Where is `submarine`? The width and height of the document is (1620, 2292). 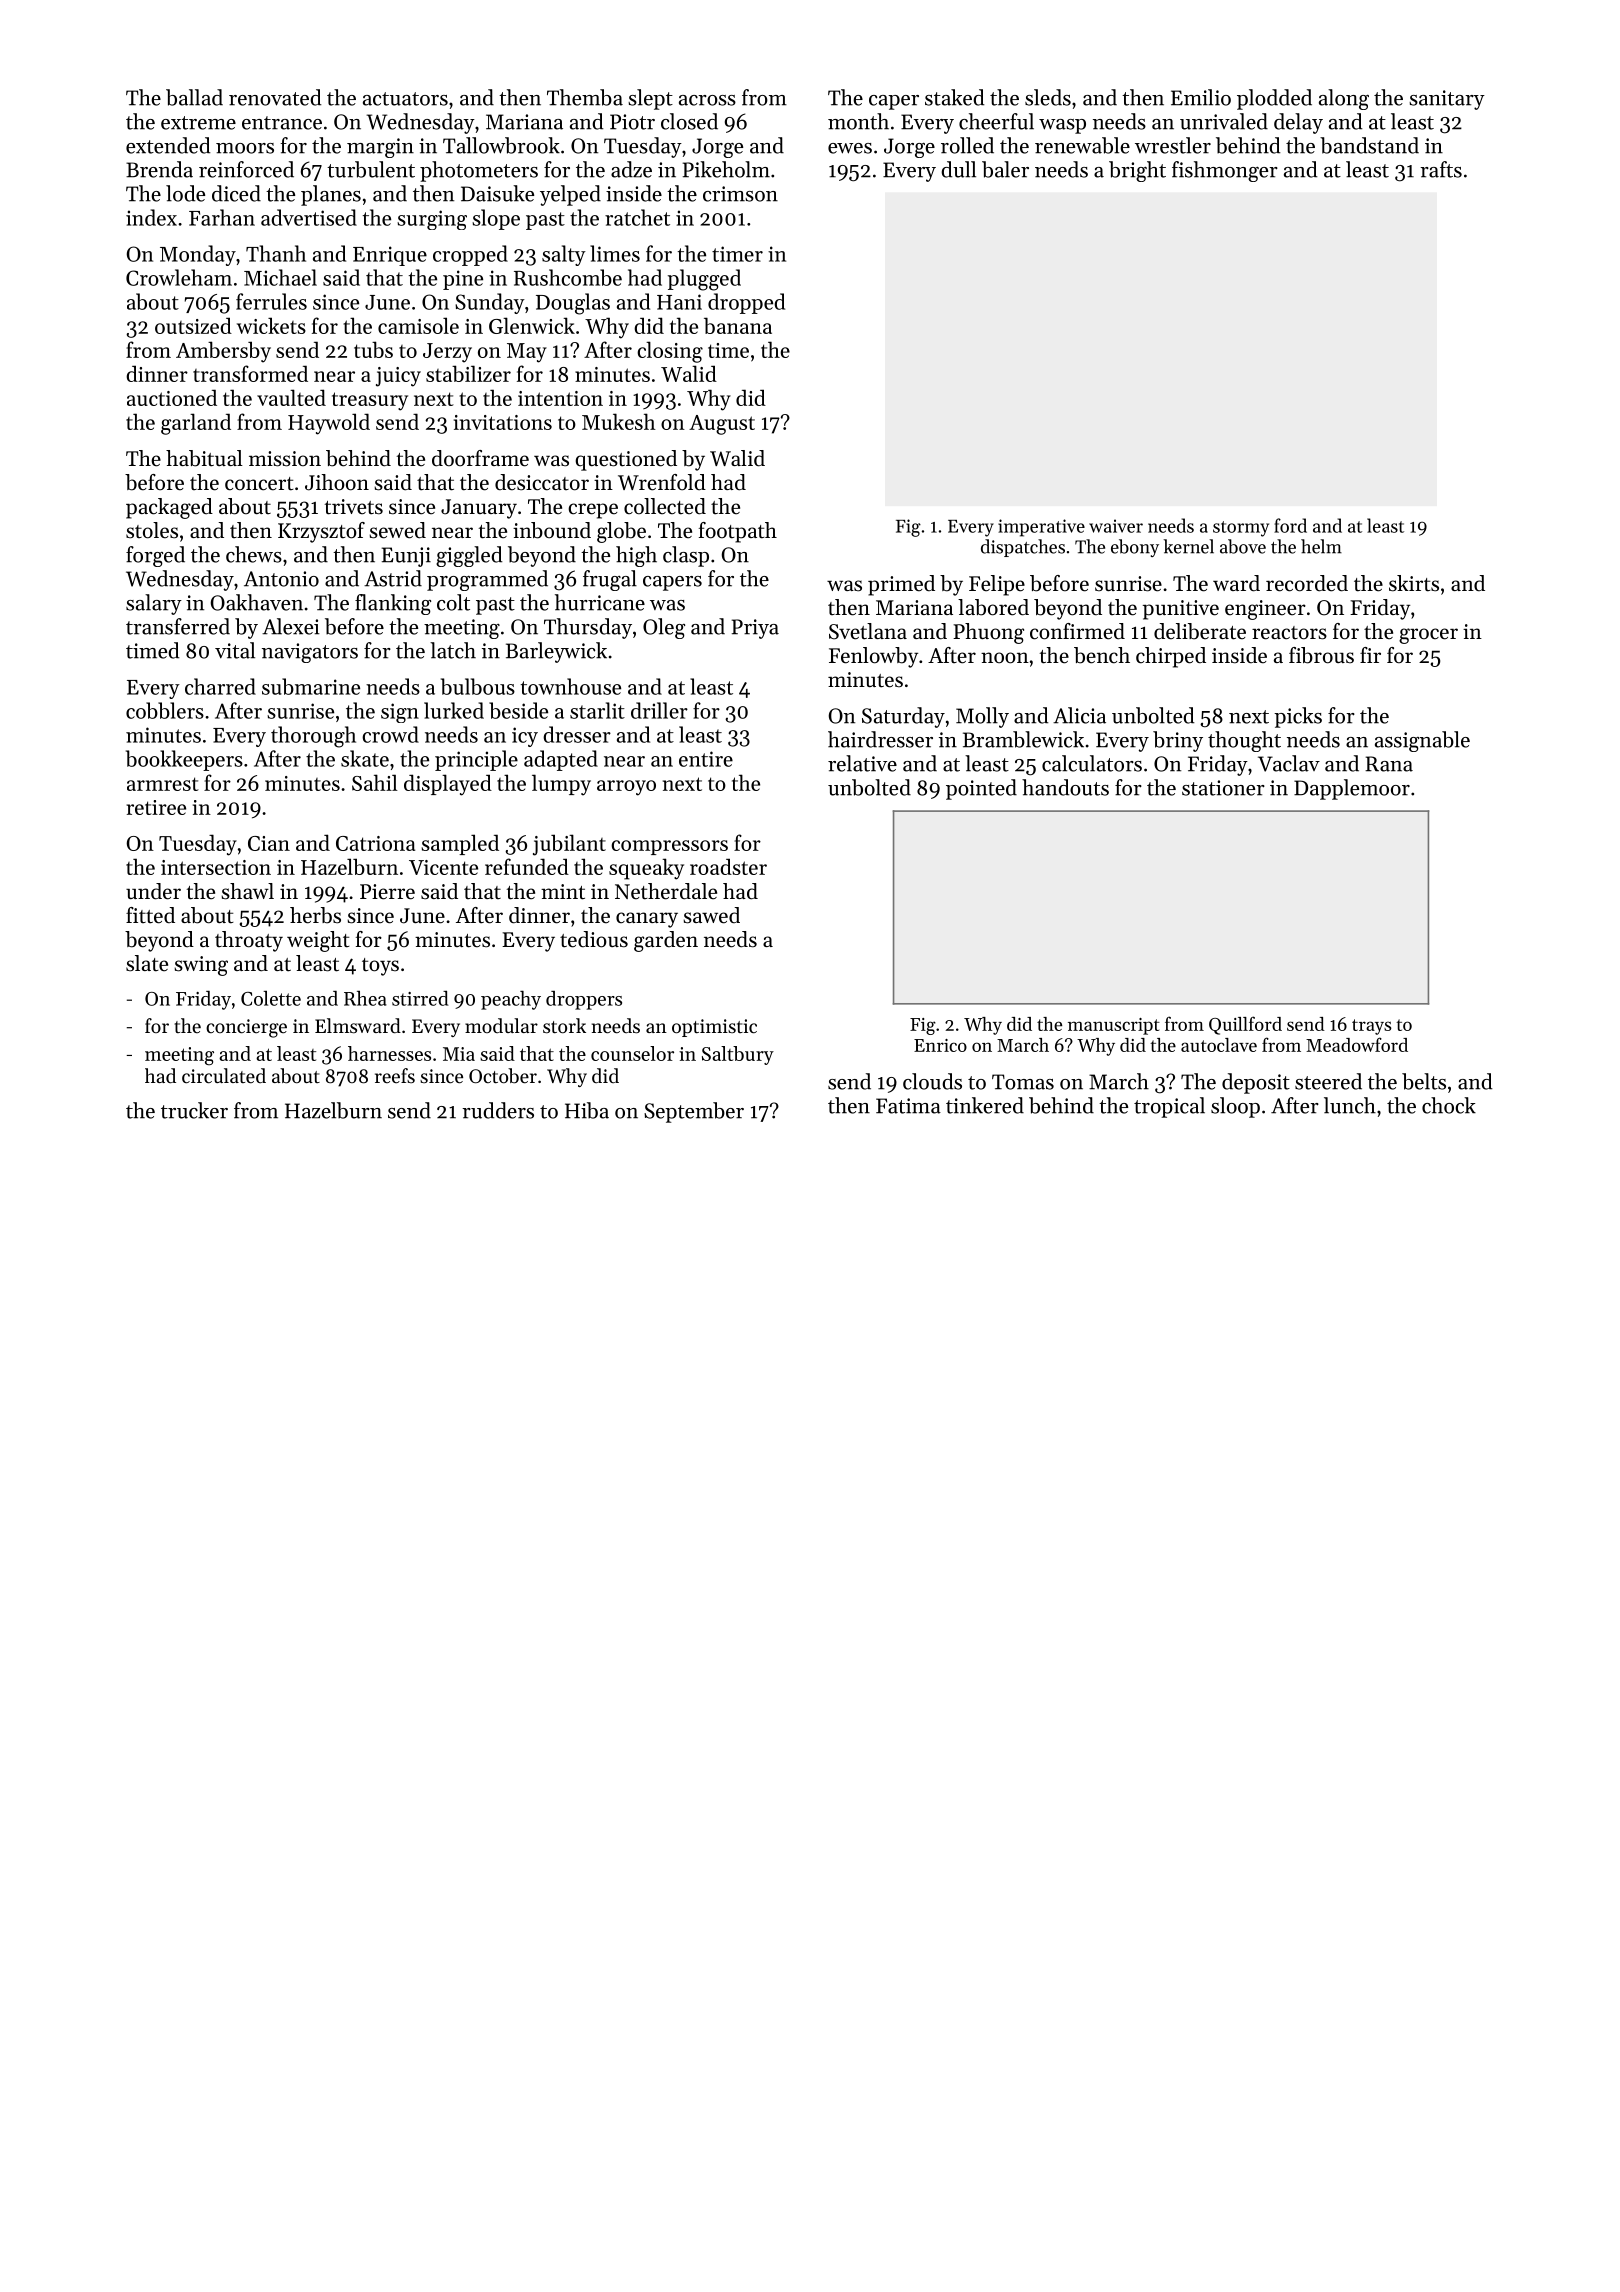 submarine is located at coordinates (311, 686).
